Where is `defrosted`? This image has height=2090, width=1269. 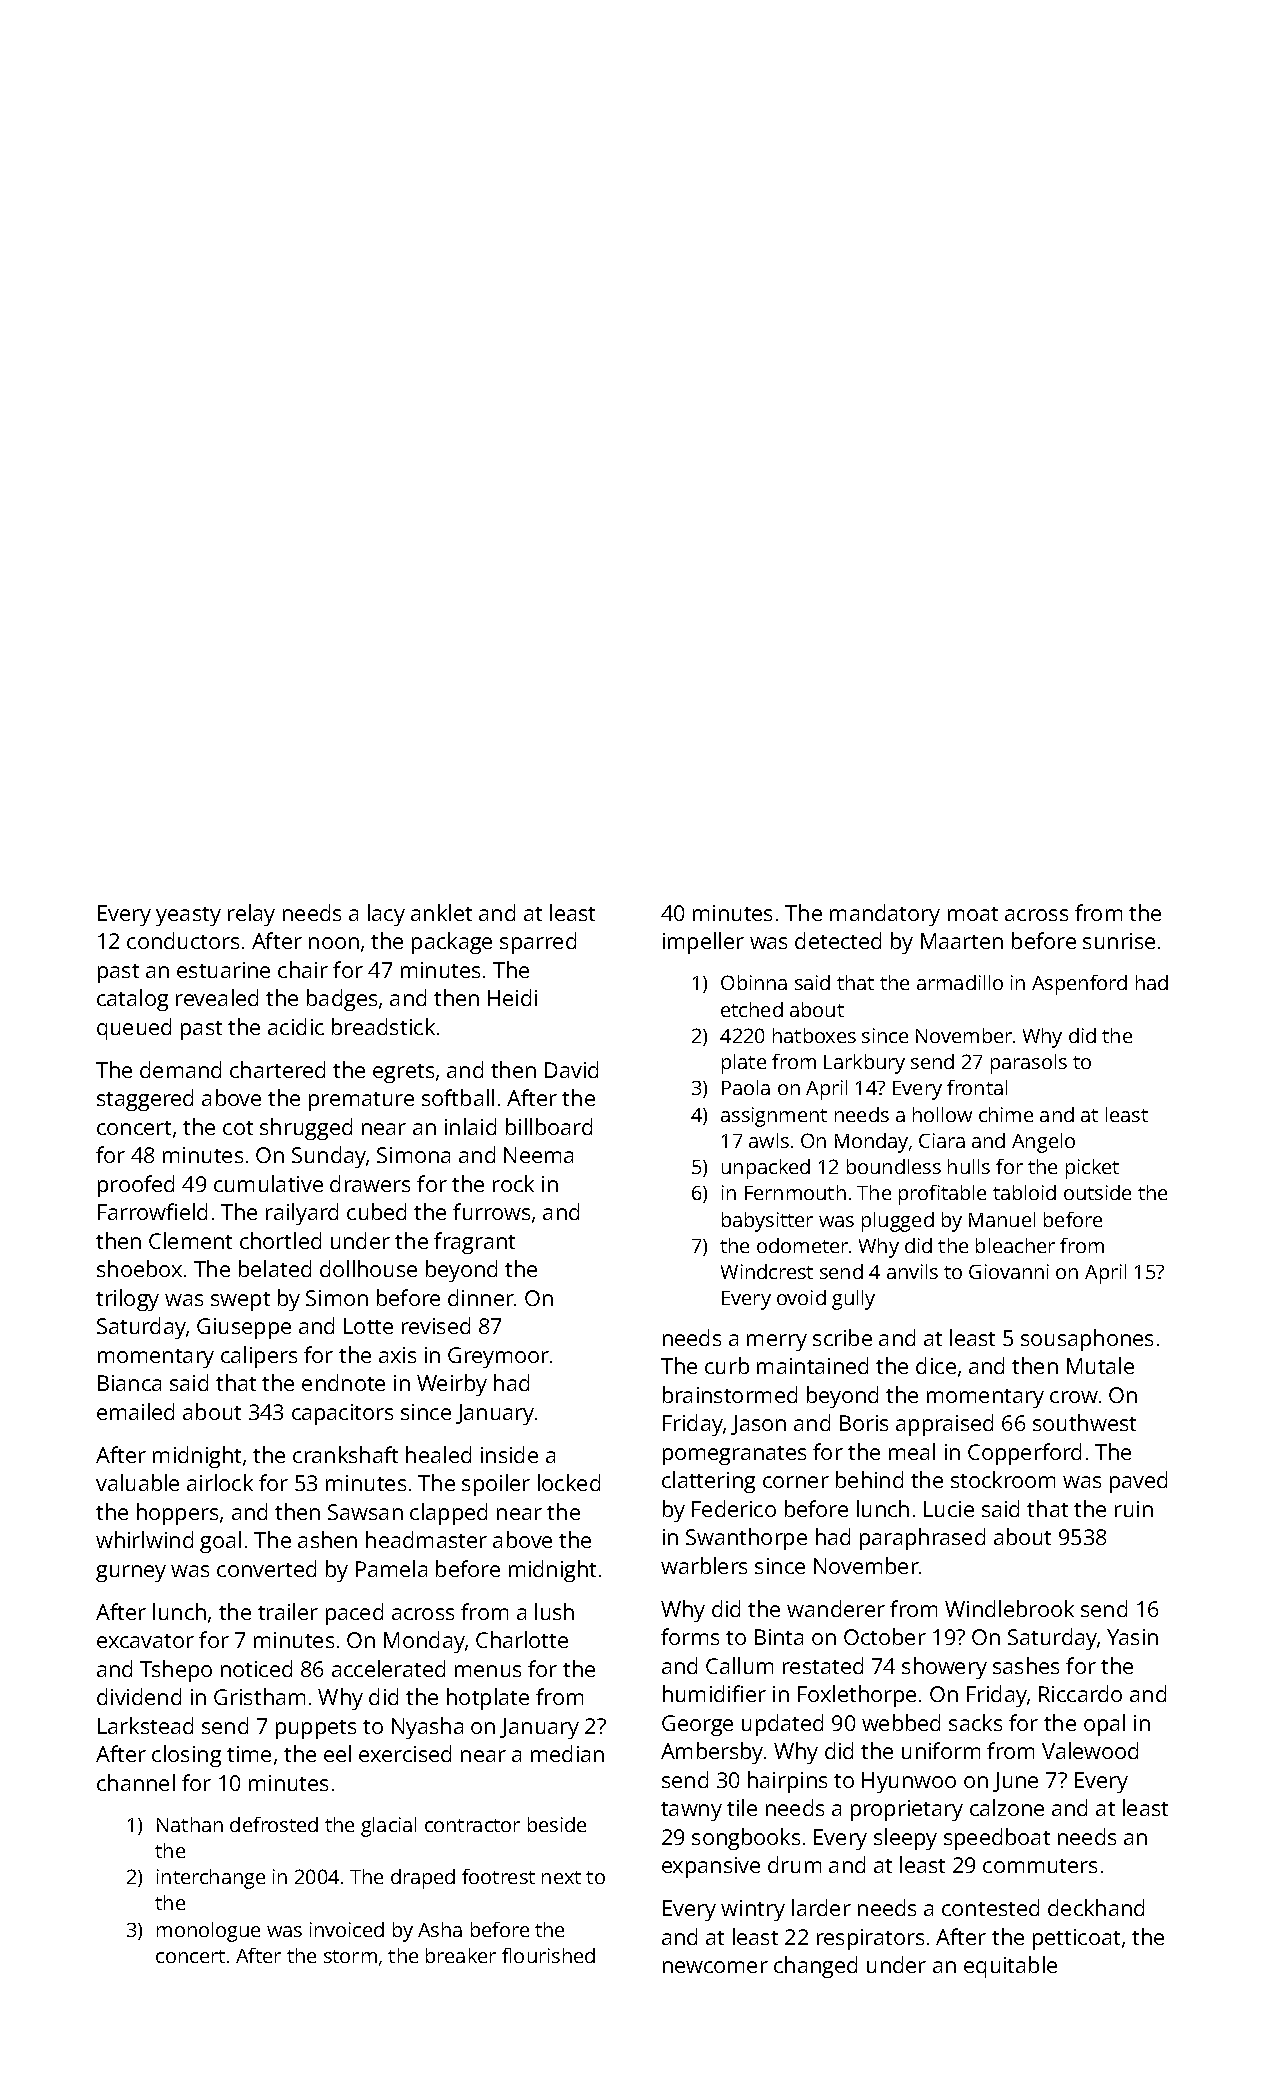
defrosted is located at coordinates (274, 1824).
